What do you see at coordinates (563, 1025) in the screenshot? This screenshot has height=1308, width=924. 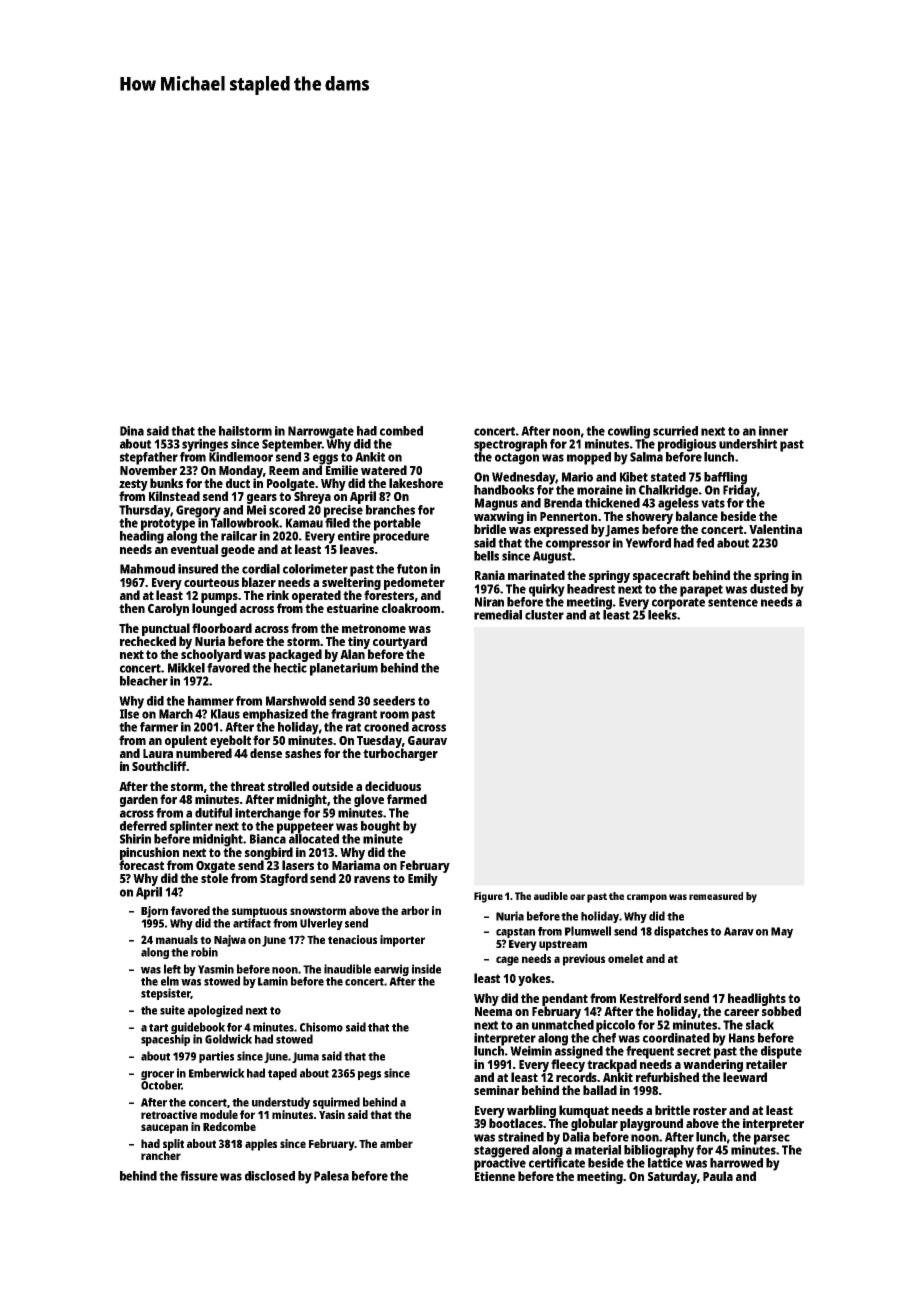 I see `unmatched` at bounding box center [563, 1025].
